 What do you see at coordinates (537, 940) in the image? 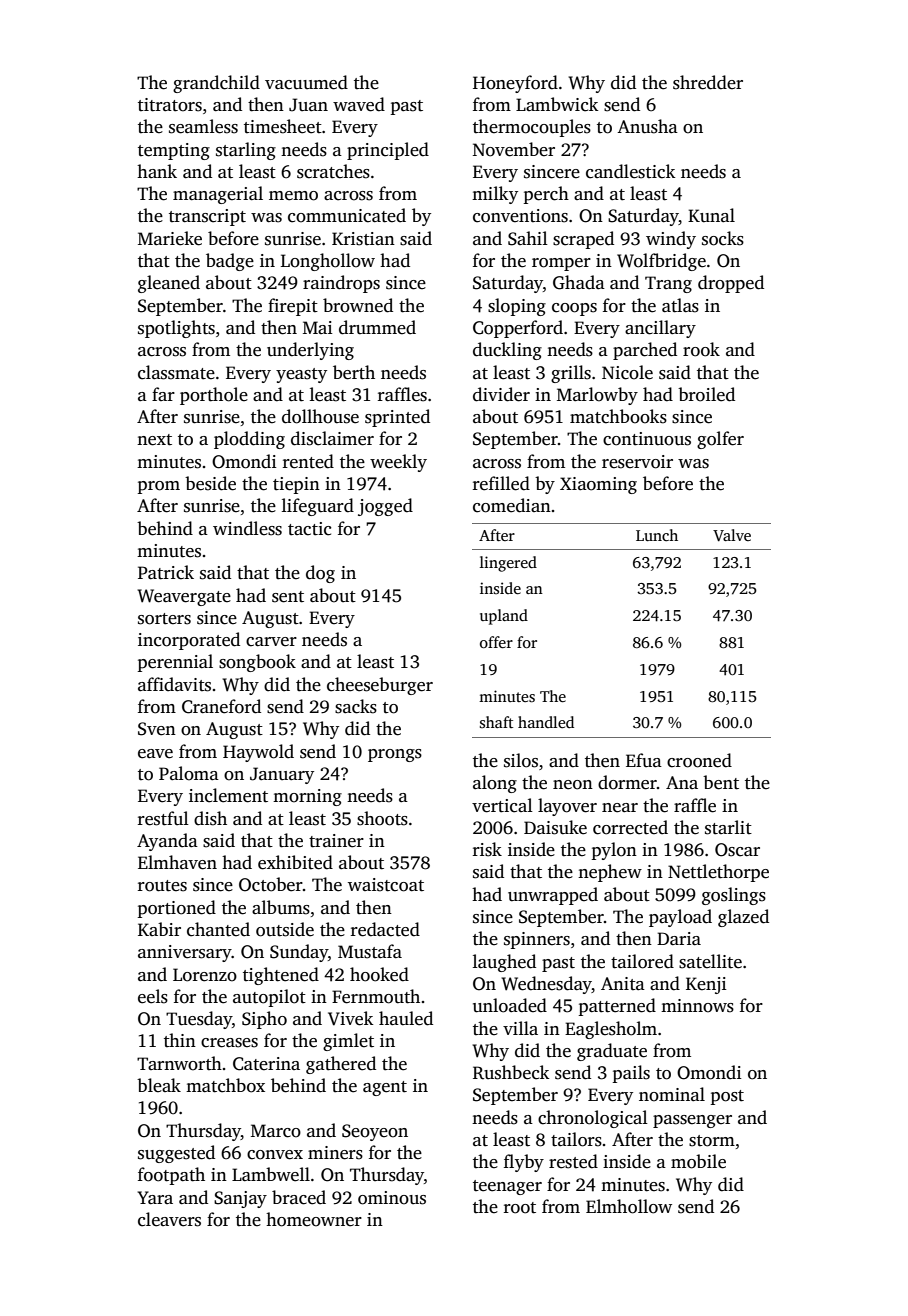
I see `spinners` at bounding box center [537, 940].
